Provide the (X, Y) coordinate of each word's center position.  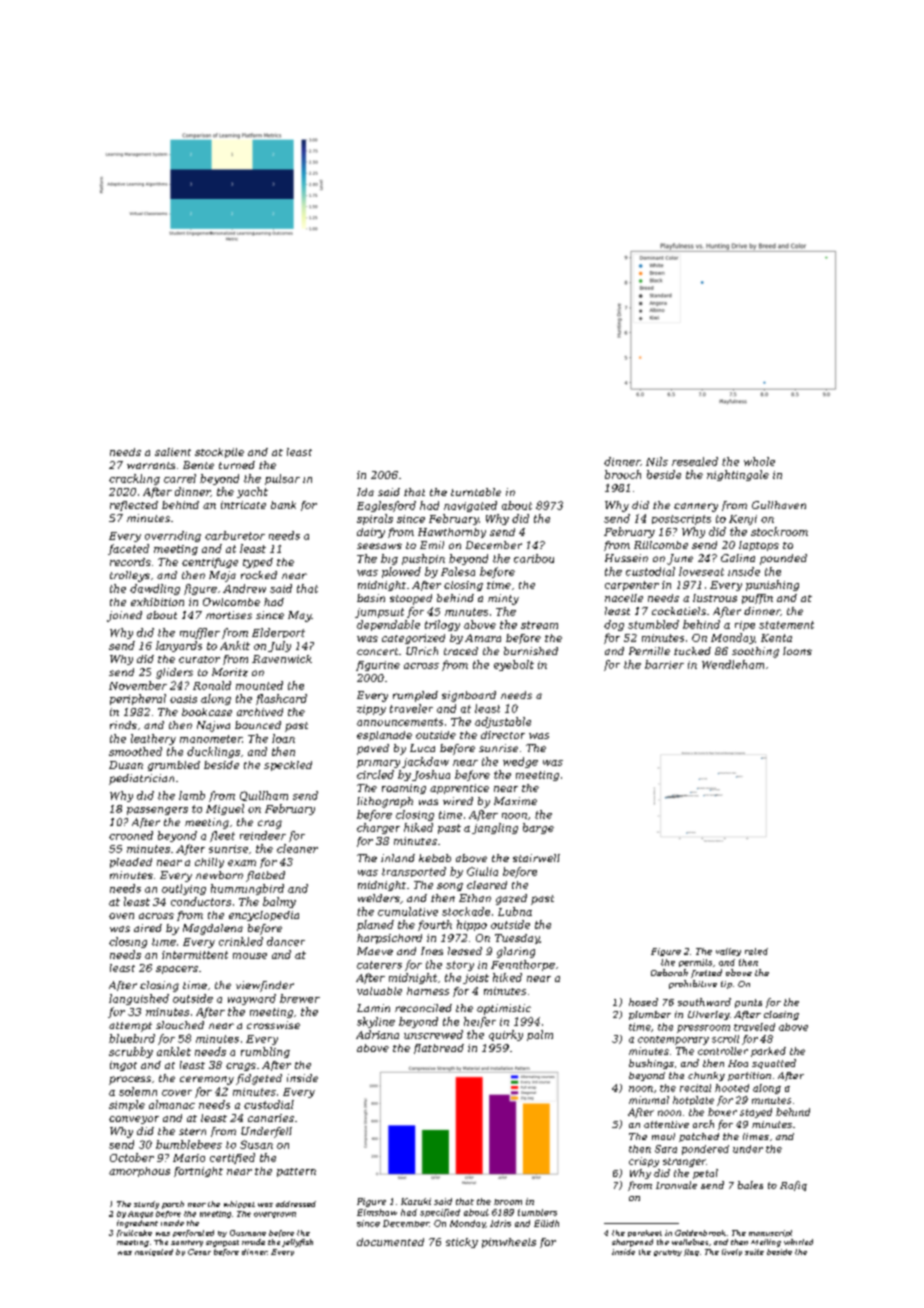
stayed (756, 1113)
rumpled (415, 696)
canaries (271, 1118)
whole (759, 461)
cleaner (297, 848)
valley (728, 952)
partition (749, 1076)
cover (177, 1093)
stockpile (219, 453)
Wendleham (733, 664)
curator (199, 659)
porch (173, 1205)
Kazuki (416, 1201)
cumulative (408, 911)
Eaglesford (386, 506)
